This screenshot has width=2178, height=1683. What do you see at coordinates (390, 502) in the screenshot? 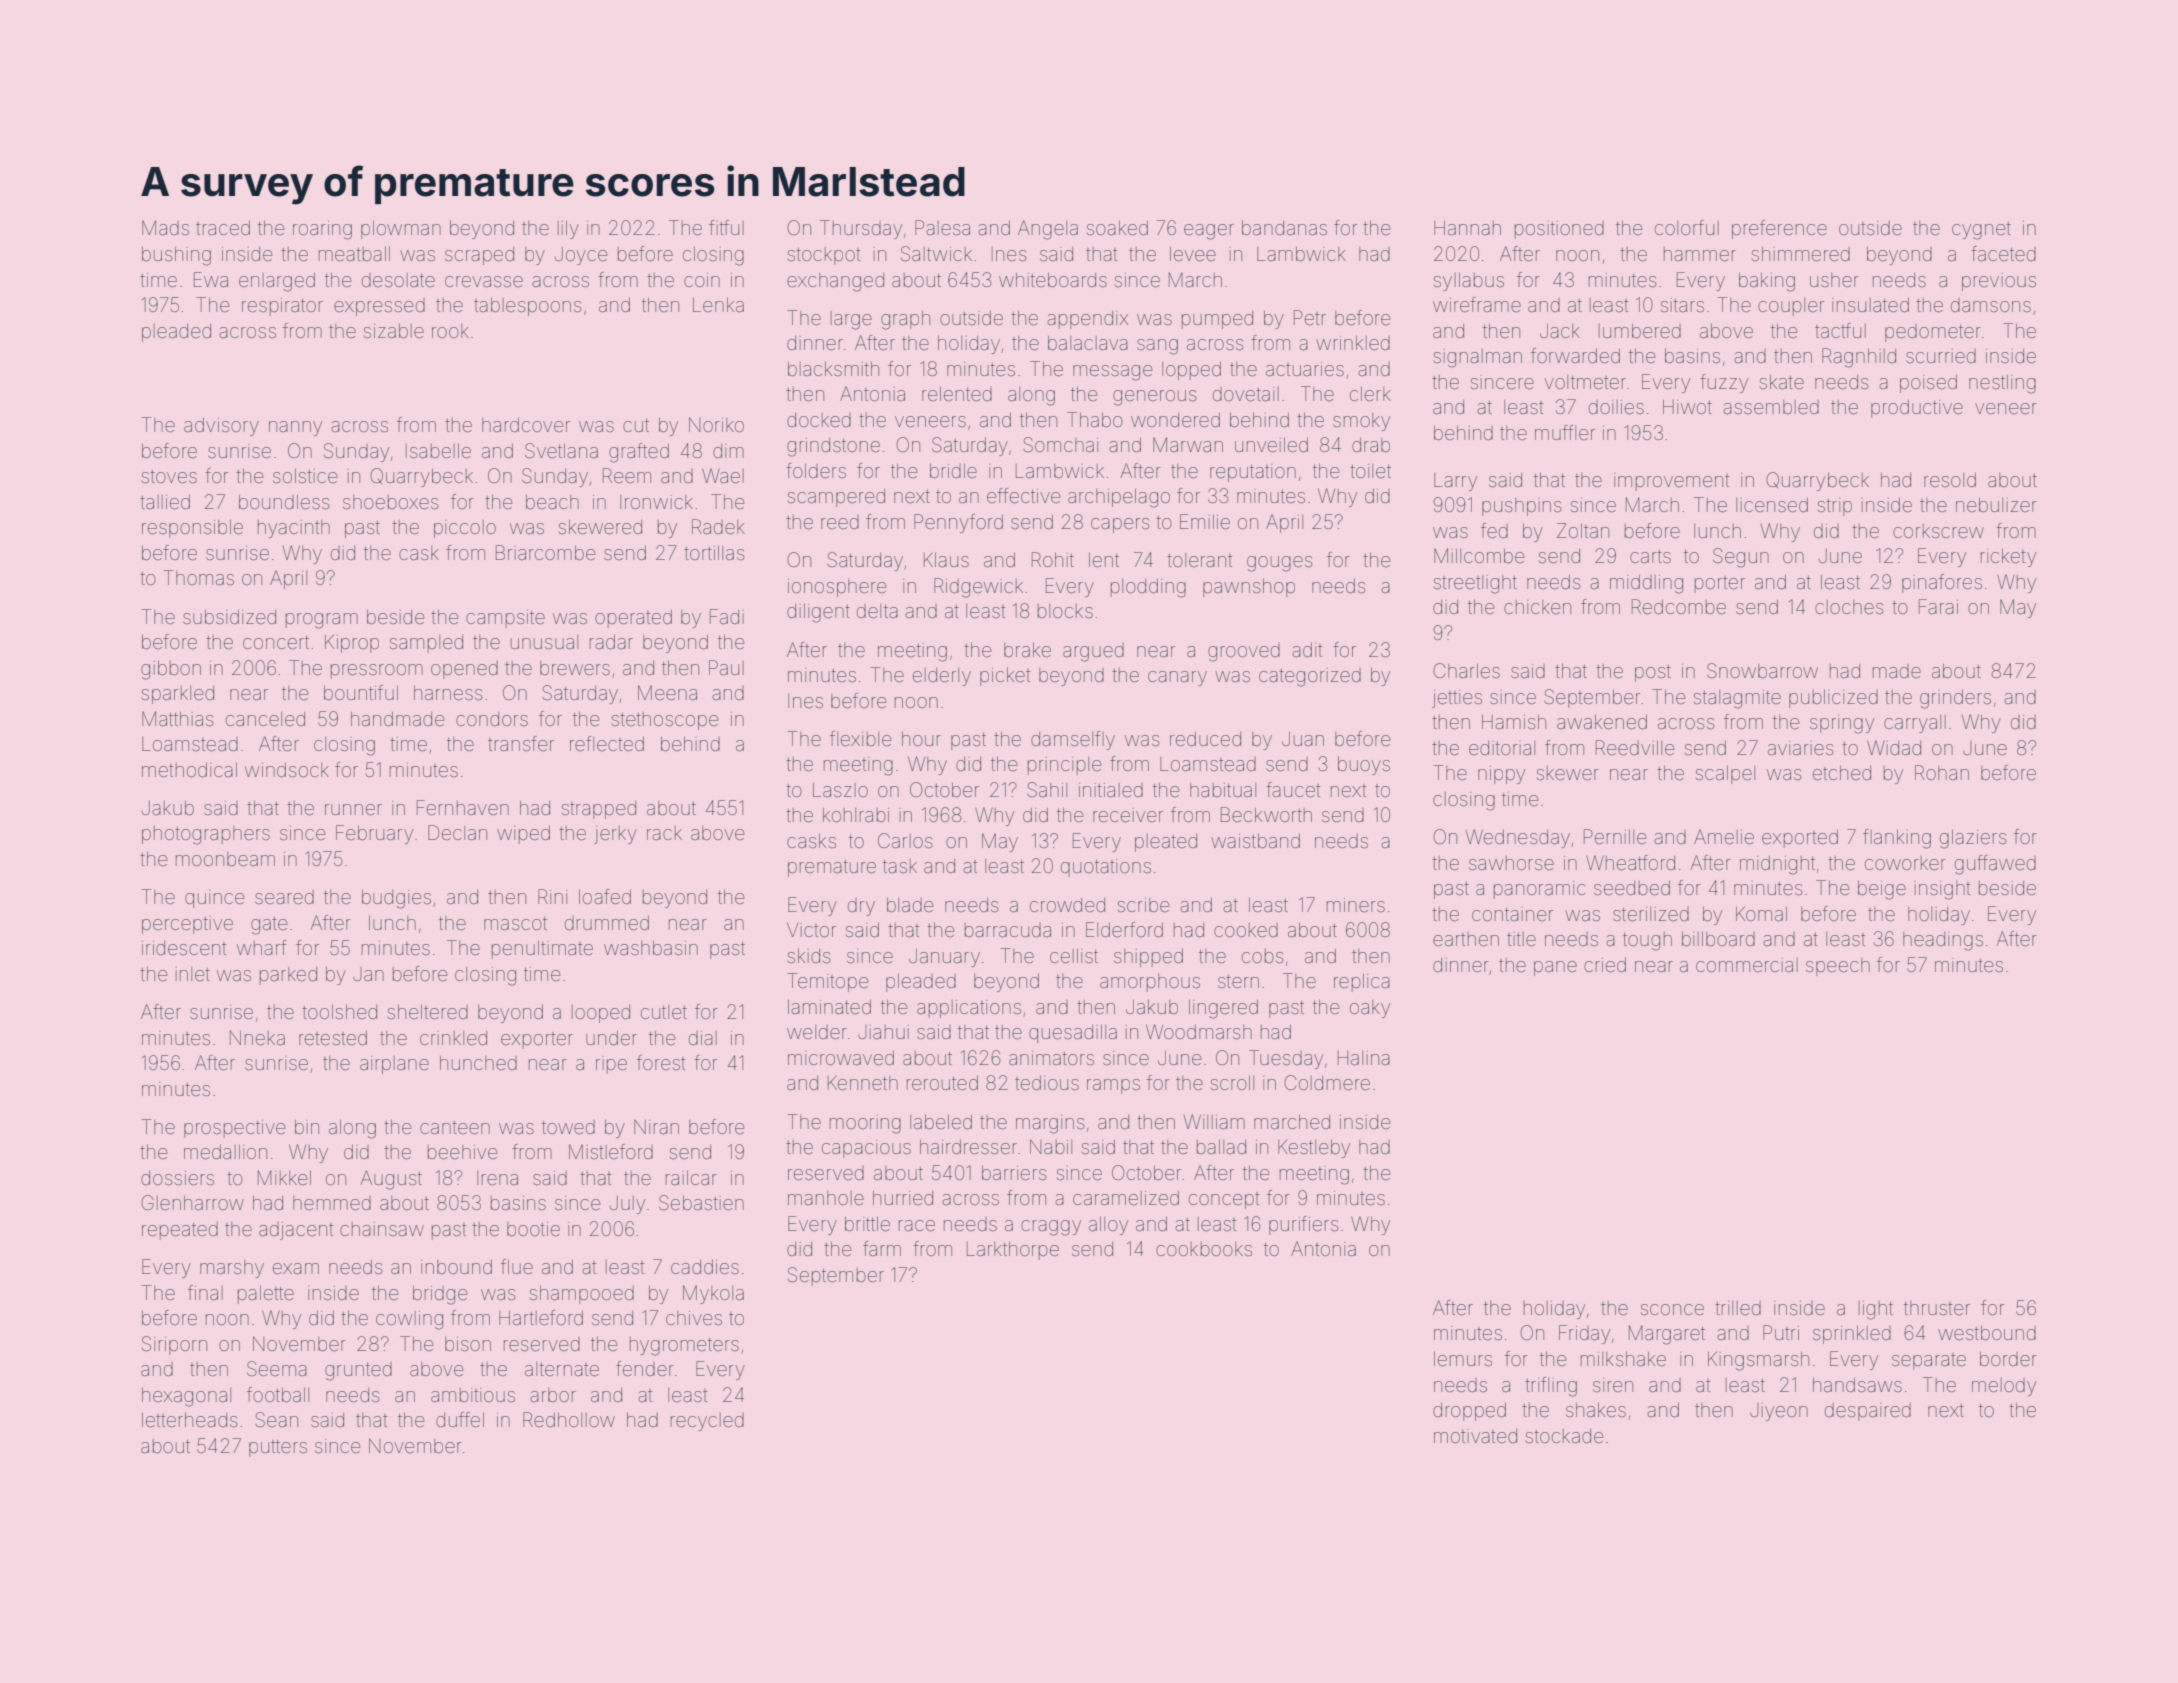
I see `shoeboxes` at bounding box center [390, 502].
